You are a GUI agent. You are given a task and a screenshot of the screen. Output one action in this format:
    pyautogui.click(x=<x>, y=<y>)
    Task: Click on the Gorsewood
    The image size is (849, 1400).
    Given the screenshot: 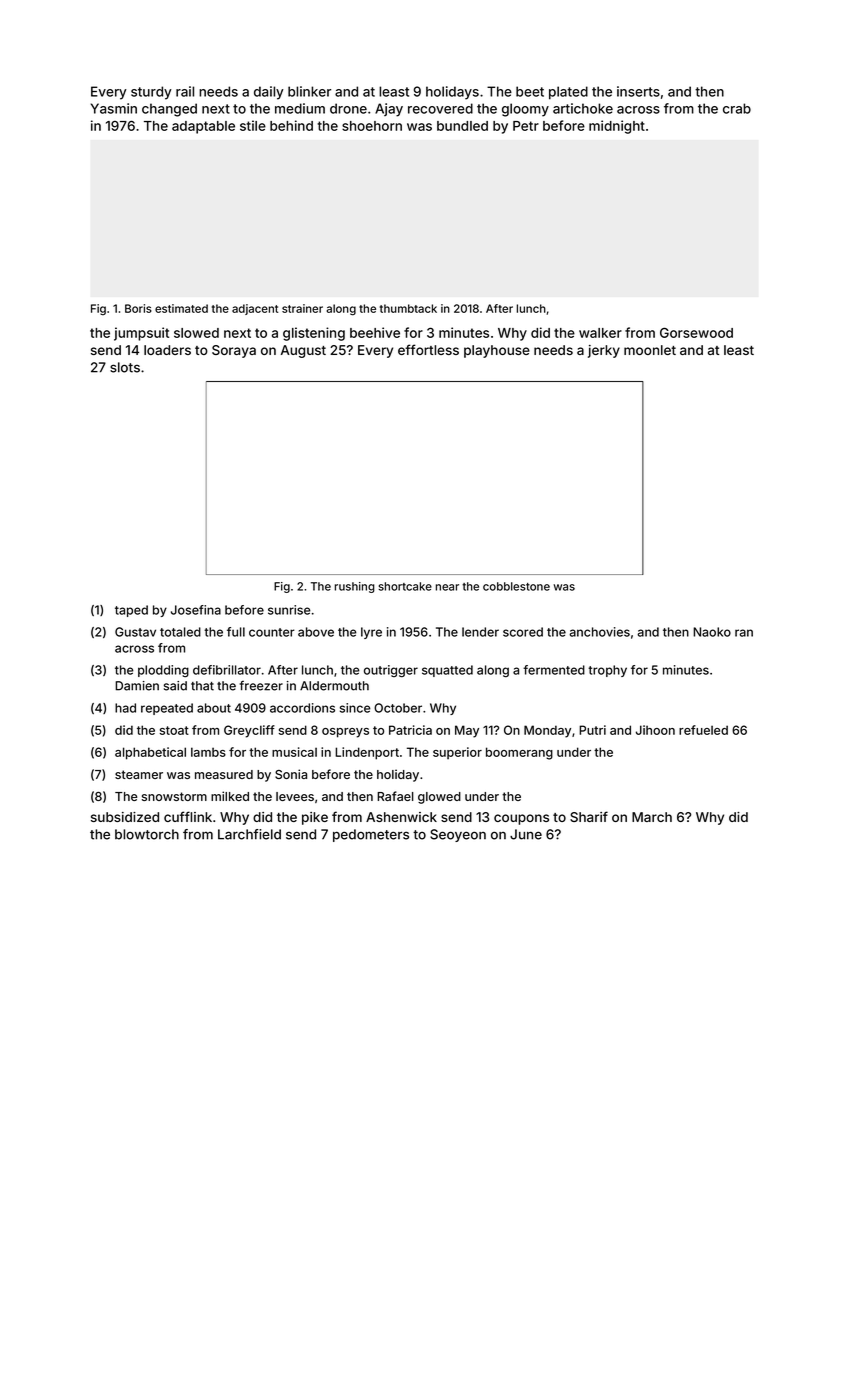 What is the action you would take?
    pyautogui.click(x=696, y=333)
